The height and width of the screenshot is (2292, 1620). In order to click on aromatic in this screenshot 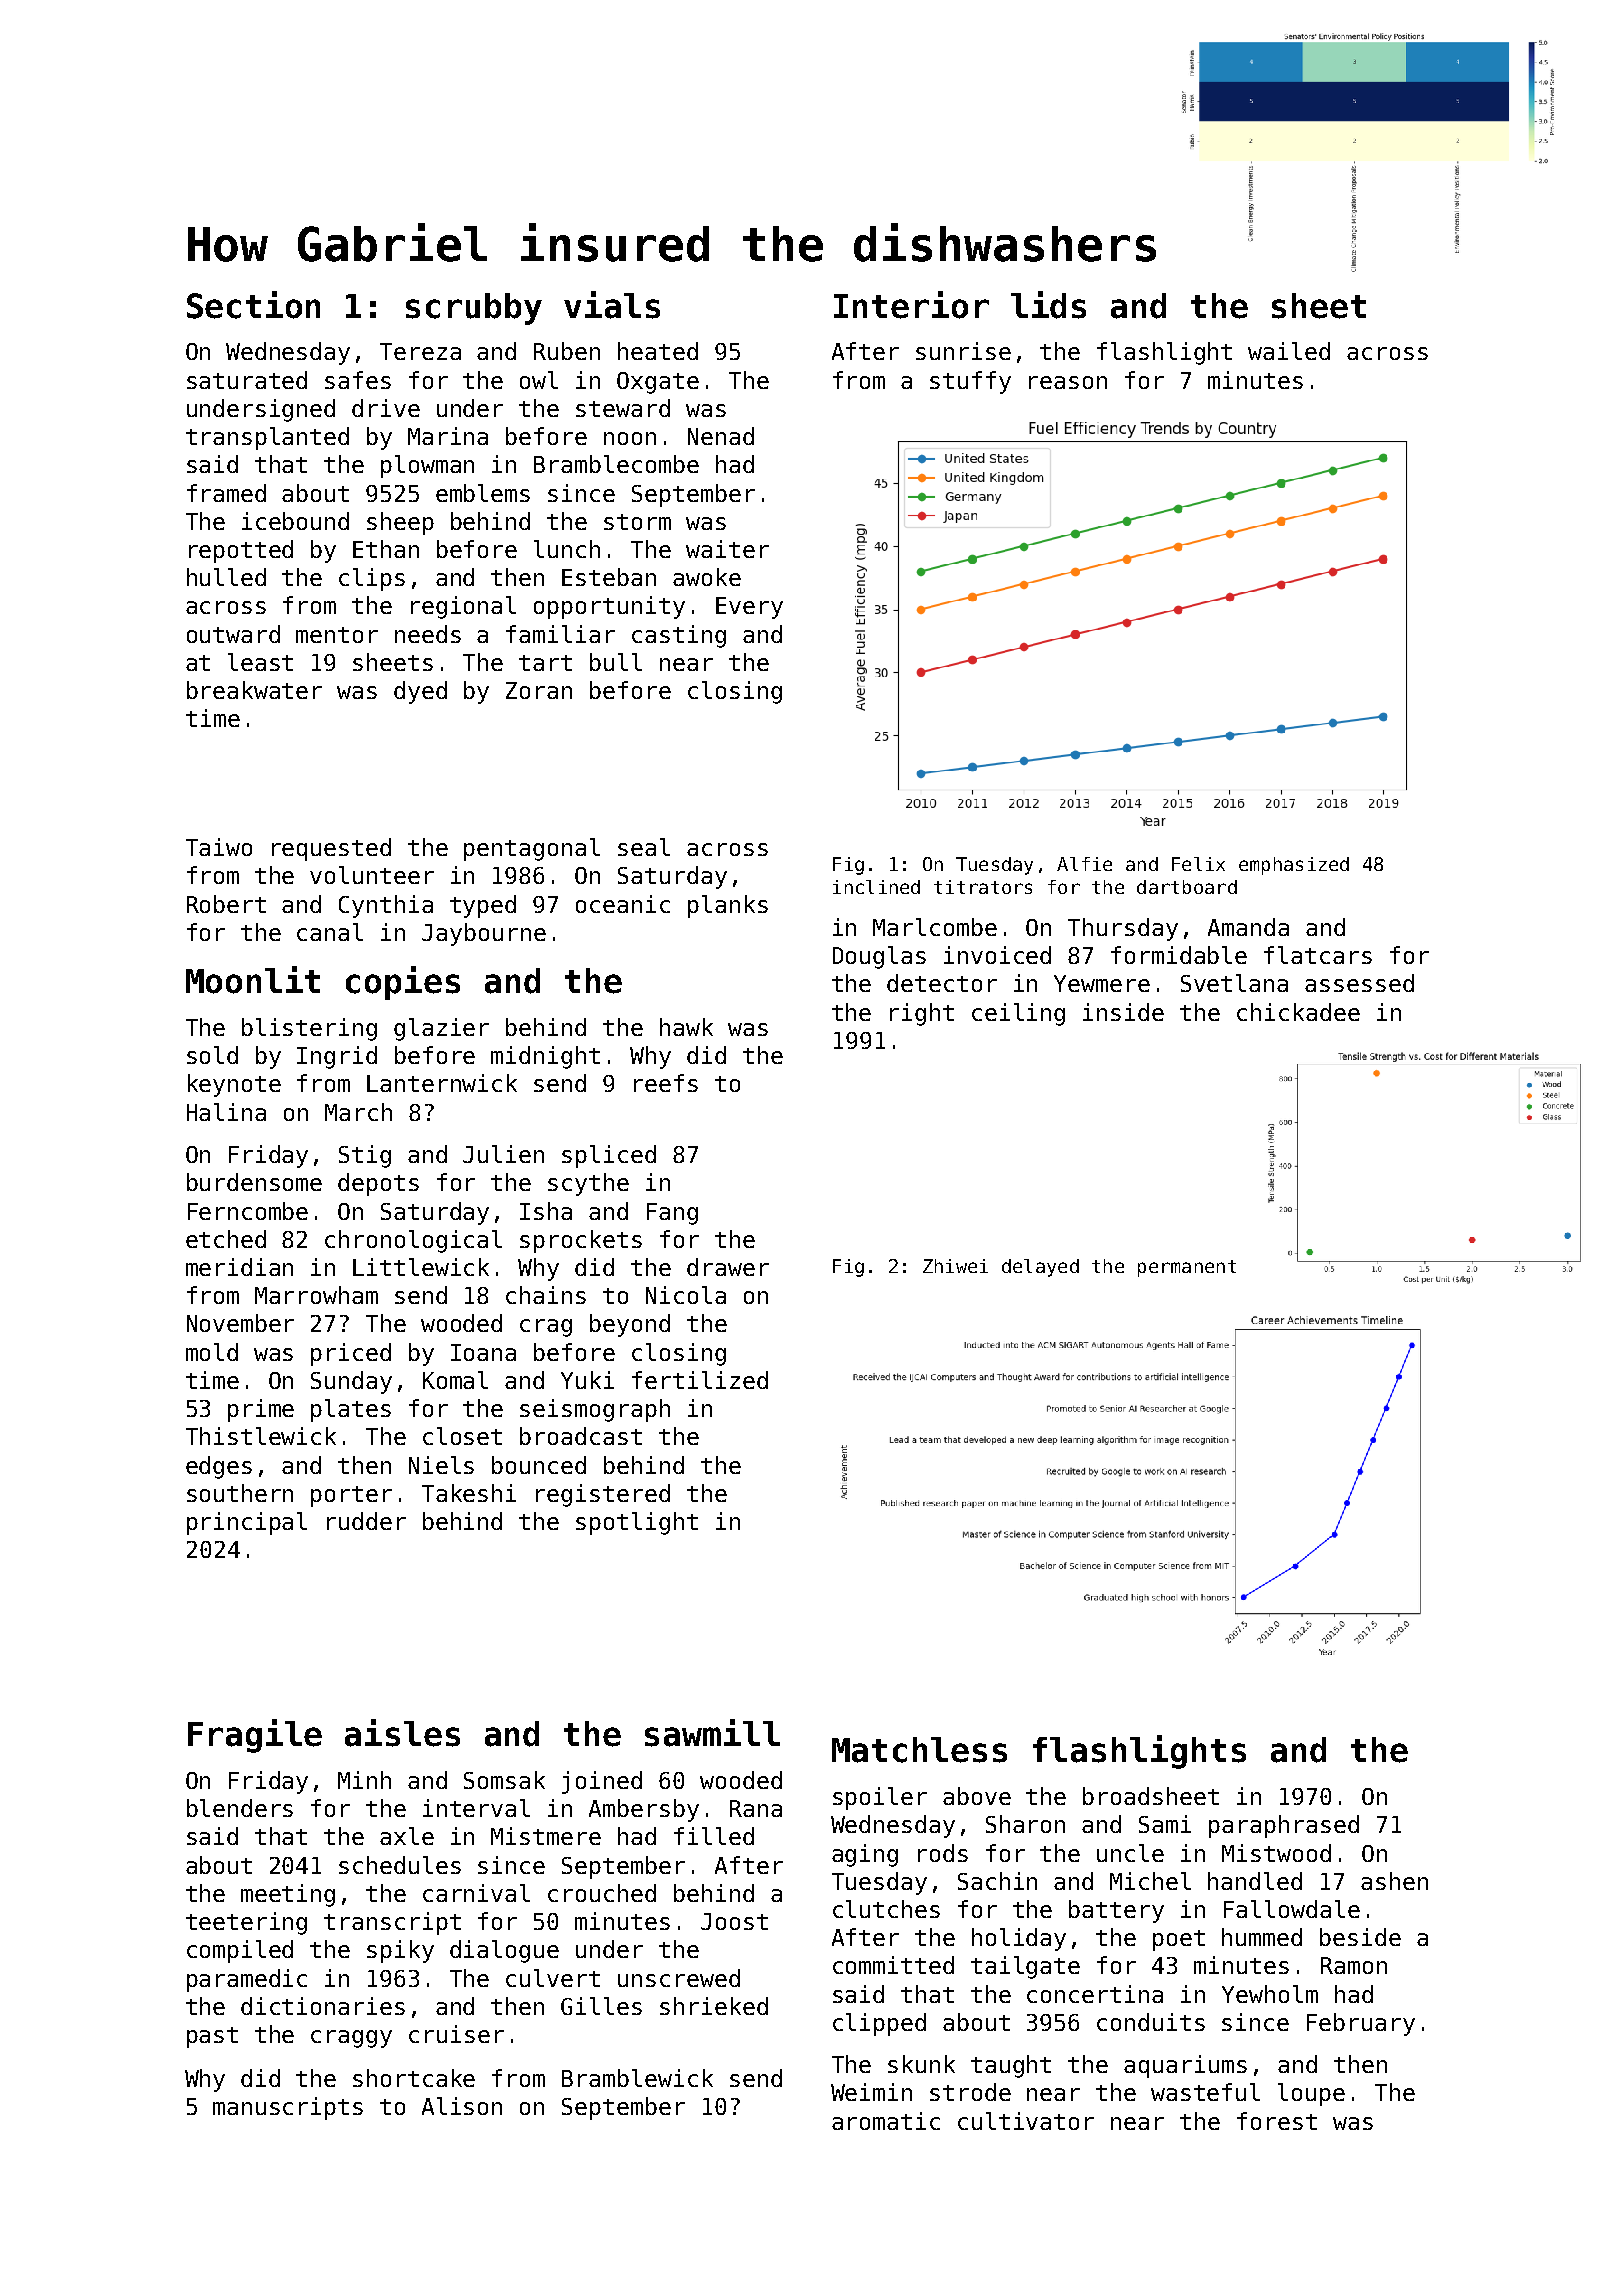, I will do `click(886, 2121)`.
